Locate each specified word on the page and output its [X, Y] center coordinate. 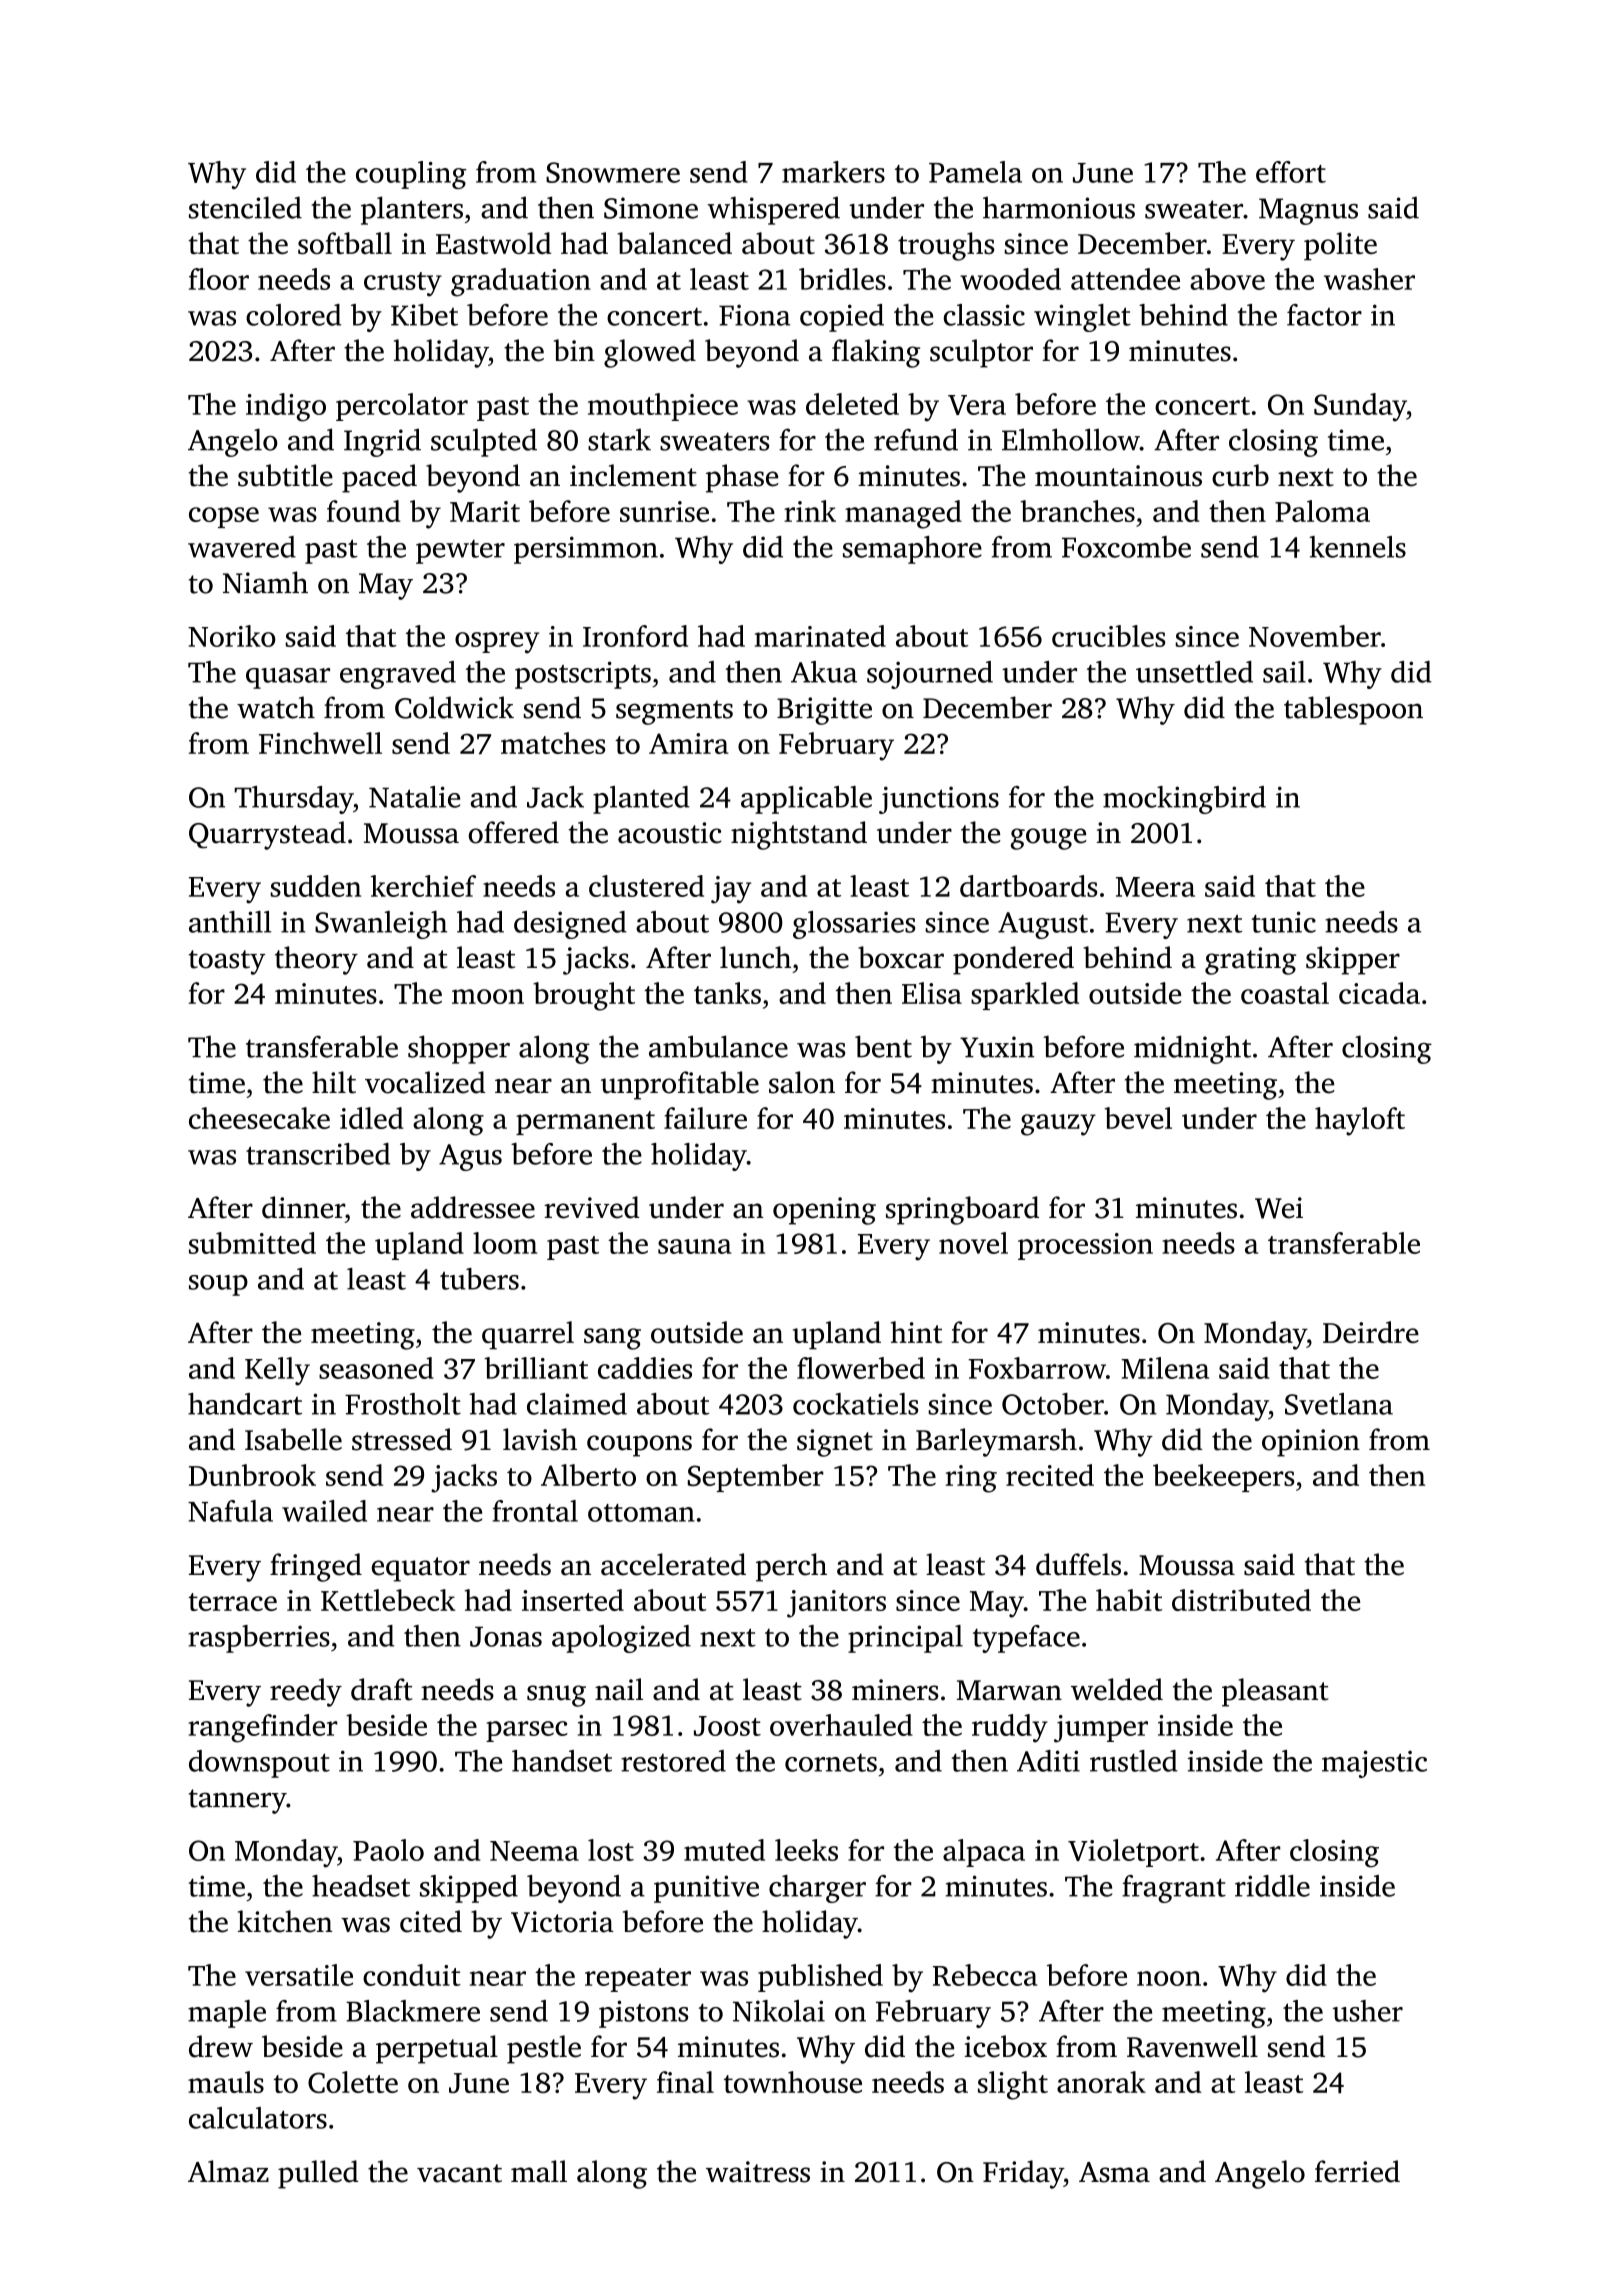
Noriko [232, 636]
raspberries [259, 1639]
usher [1367, 2011]
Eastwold [493, 243]
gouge [1048, 839]
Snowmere [613, 172]
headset [361, 1886]
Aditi [1048, 1761]
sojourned [930, 675]
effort [1291, 172]
